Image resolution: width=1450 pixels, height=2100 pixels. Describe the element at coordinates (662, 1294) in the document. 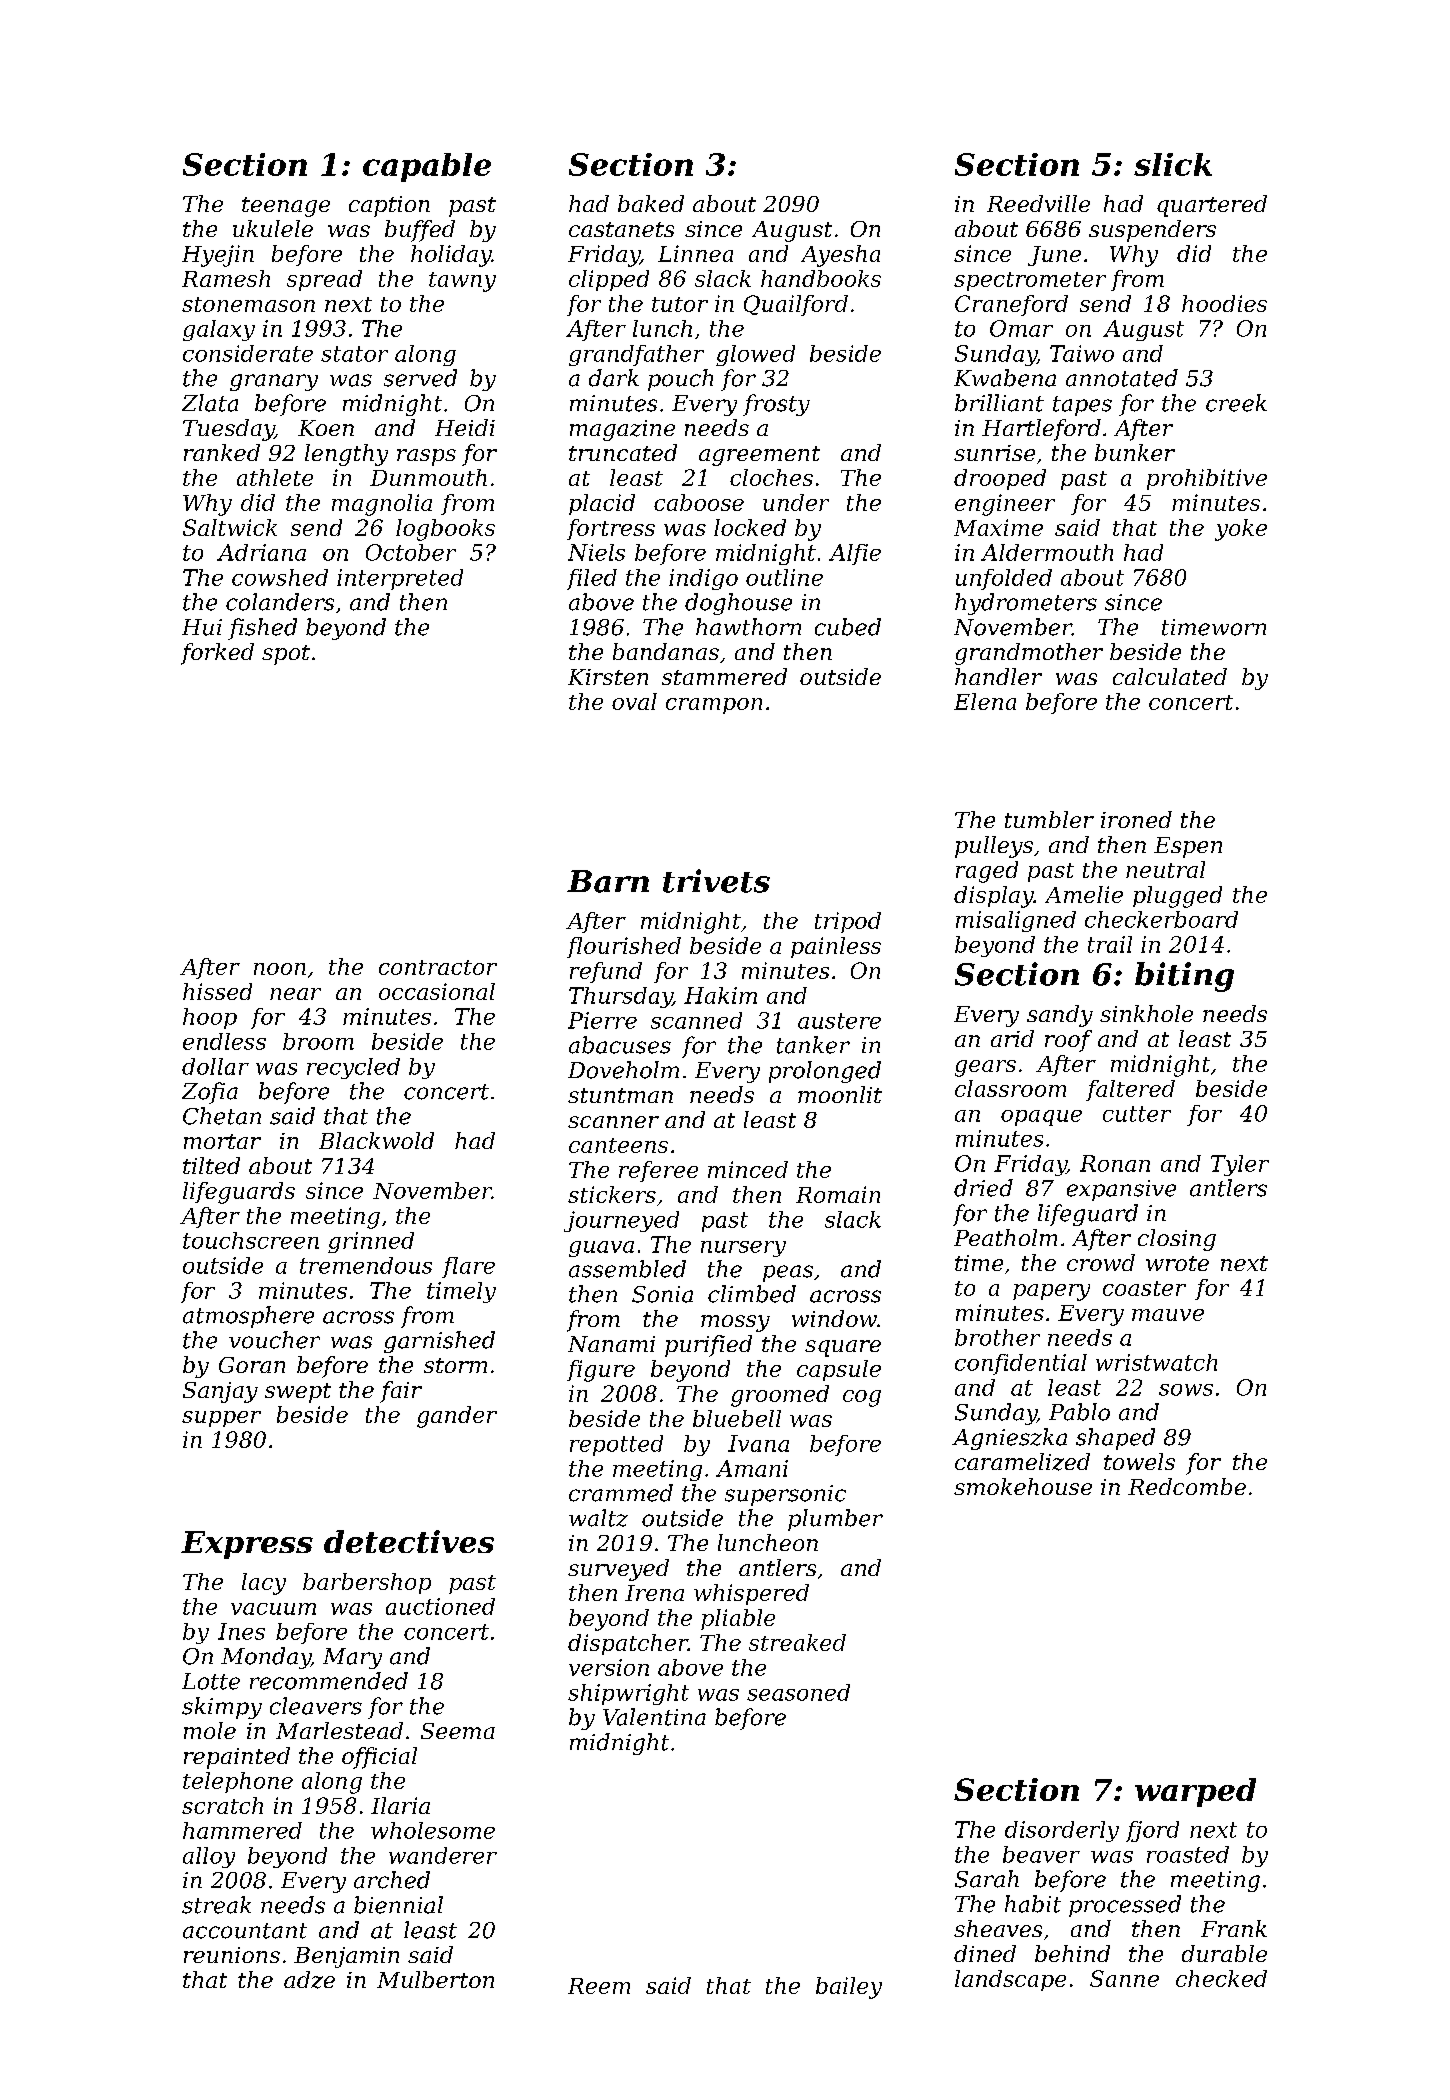

I see `Sonia` at that location.
